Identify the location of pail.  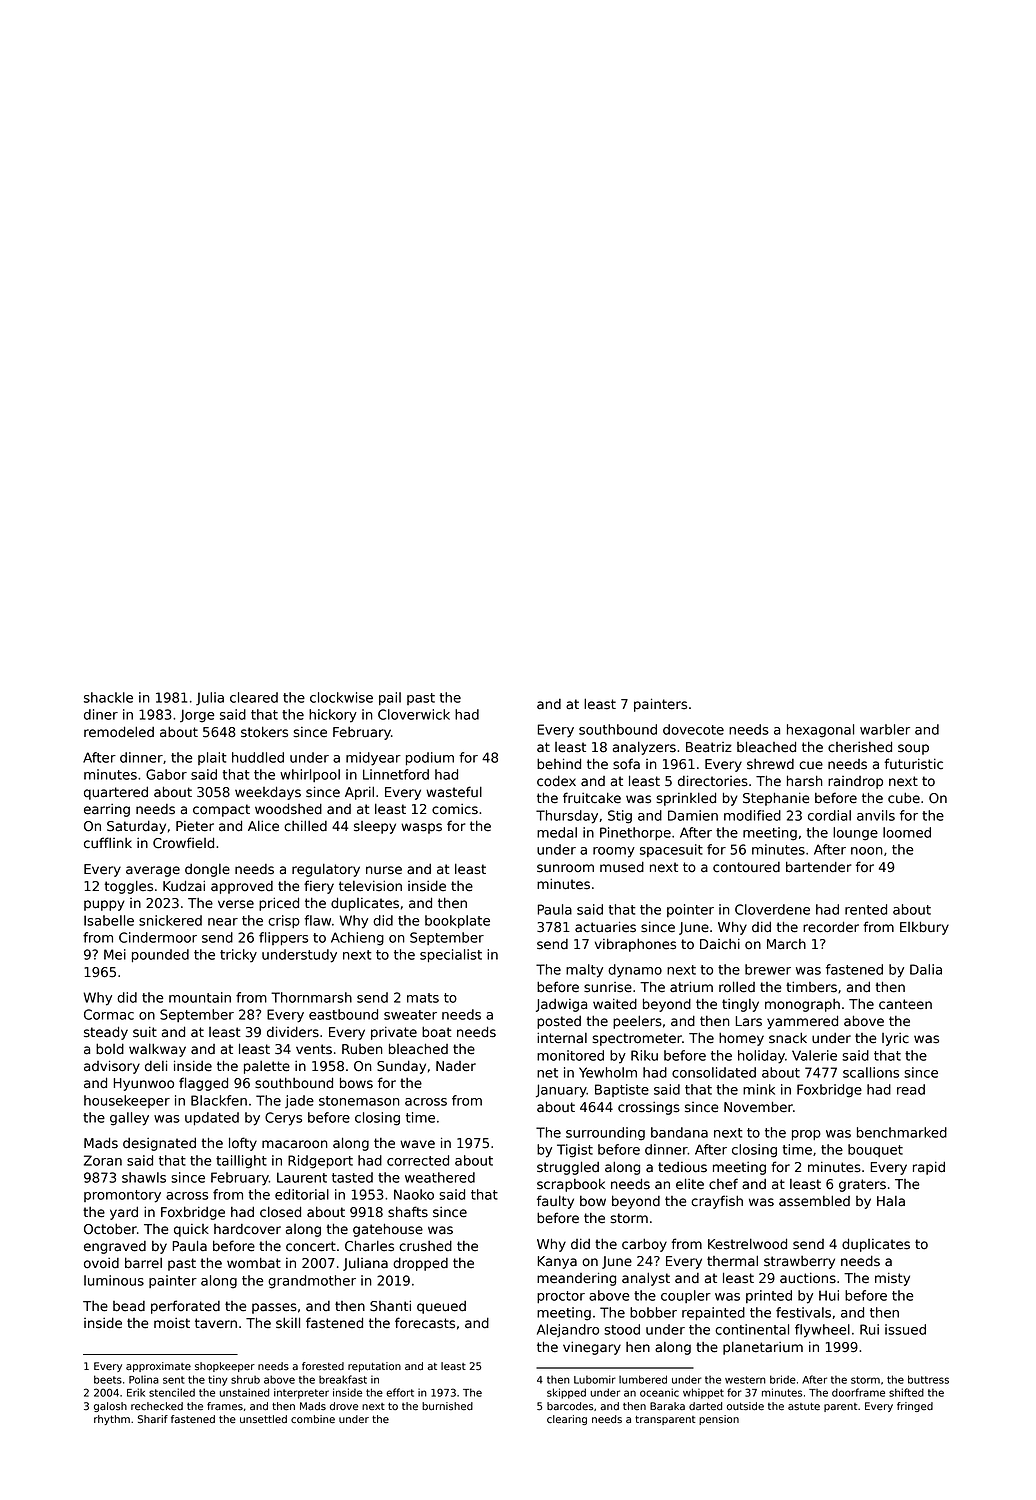
(390, 698).
